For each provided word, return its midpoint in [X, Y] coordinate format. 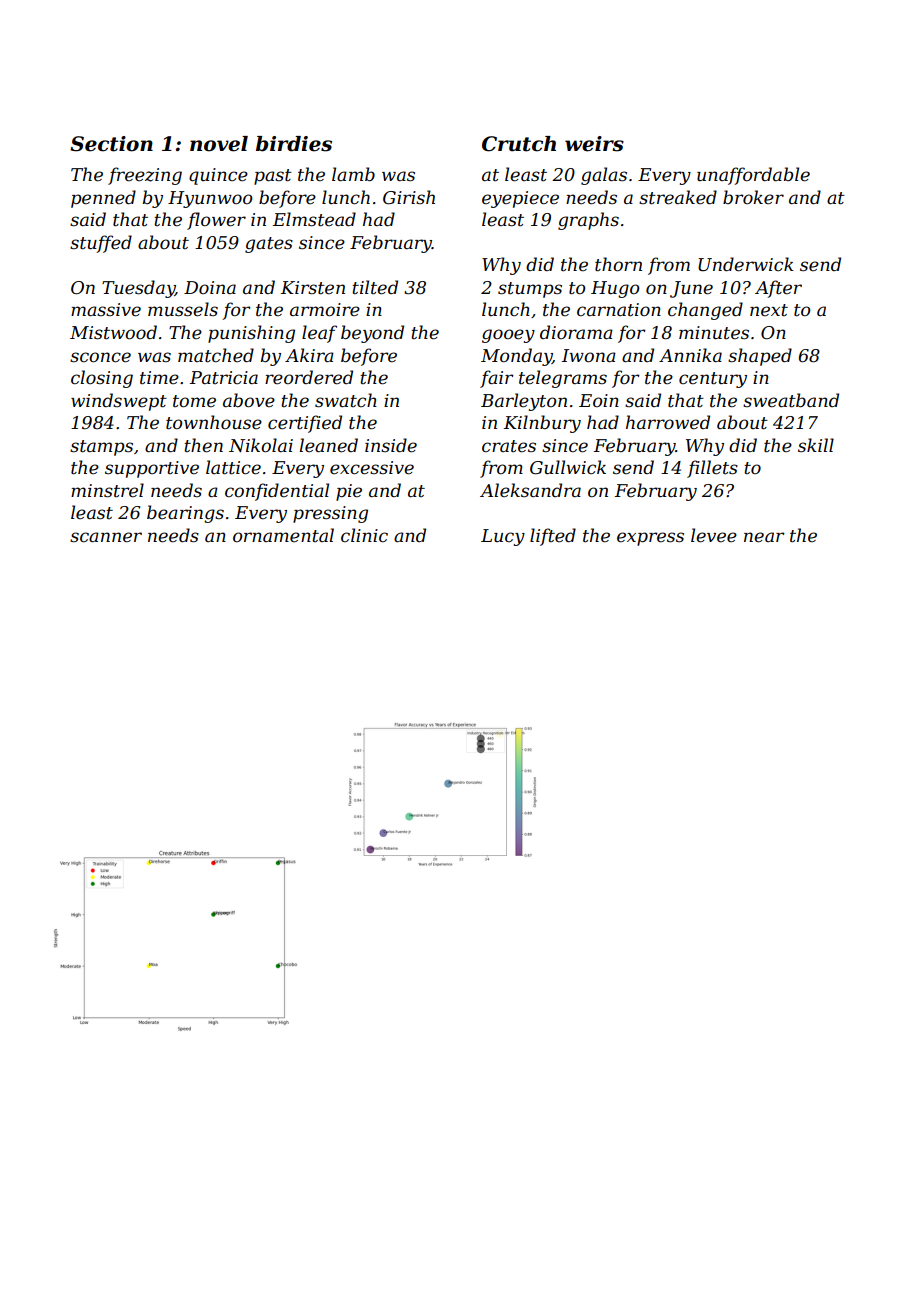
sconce [100, 357]
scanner [106, 537]
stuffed [101, 244]
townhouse [214, 422]
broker [753, 197]
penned [103, 199]
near [764, 537]
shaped [760, 357]
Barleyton [524, 402]
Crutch [519, 144]
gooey [508, 336]
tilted [375, 287]
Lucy [503, 537]
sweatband [791, 400]
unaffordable [753, 176]
